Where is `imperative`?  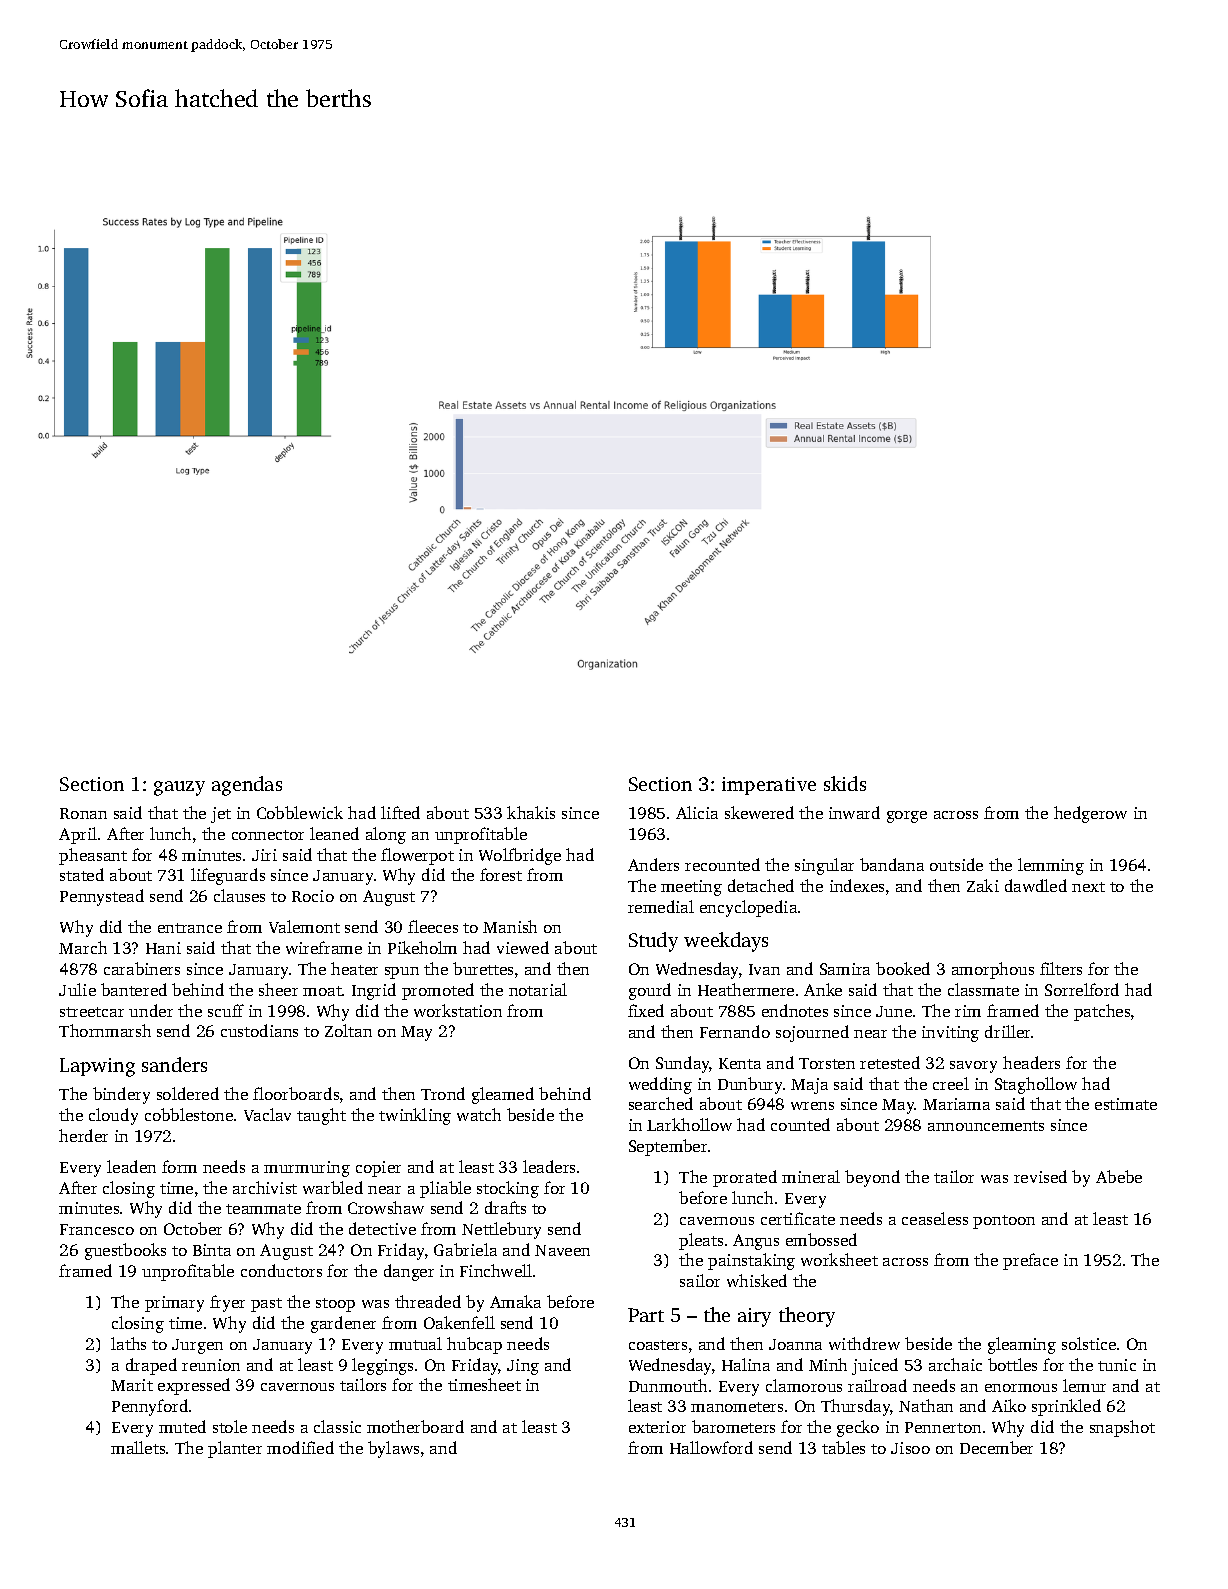 imperative is located at coordinates (769, 786).
